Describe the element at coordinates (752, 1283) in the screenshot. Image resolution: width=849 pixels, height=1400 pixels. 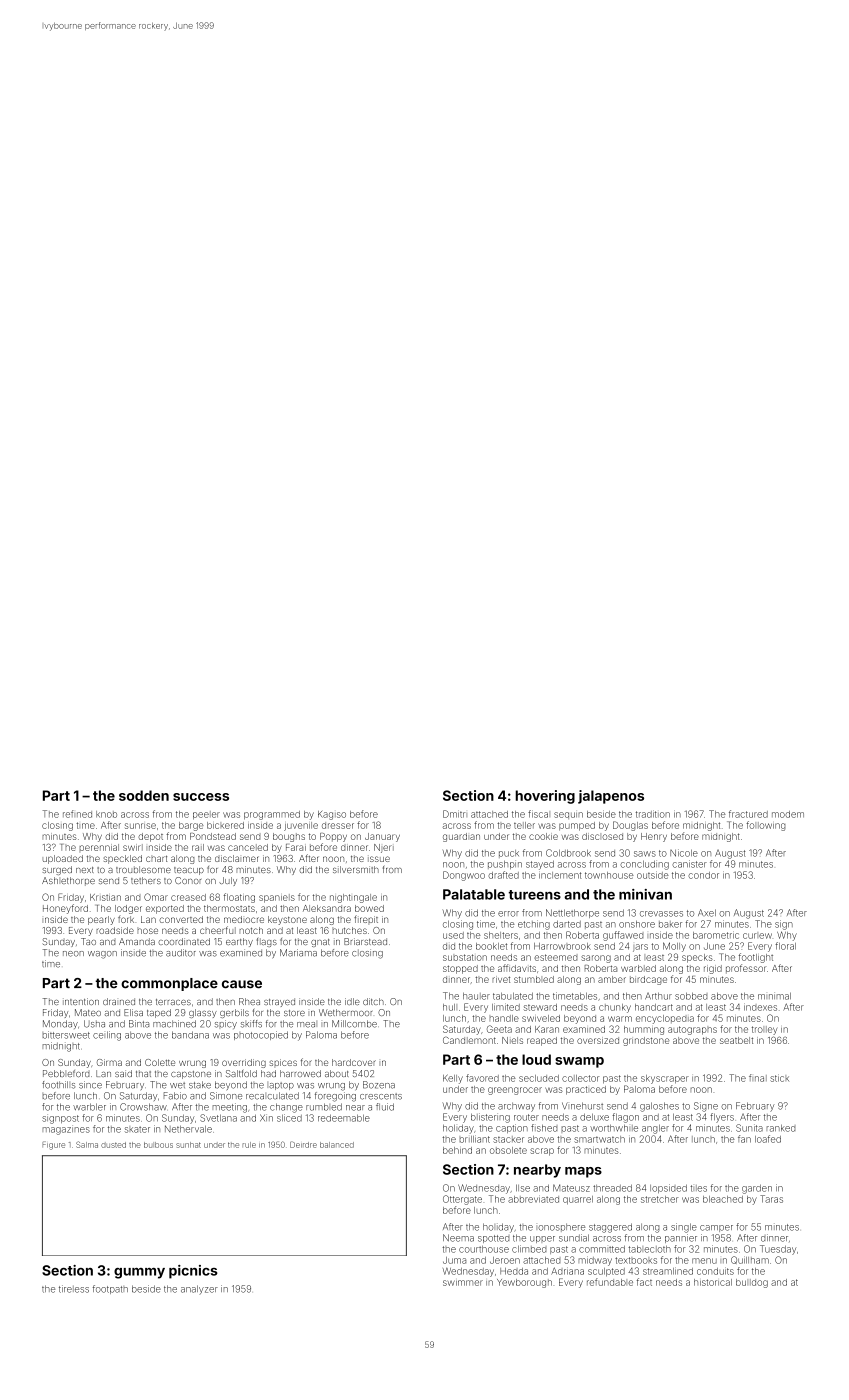
I see `bulldog` at that location.
